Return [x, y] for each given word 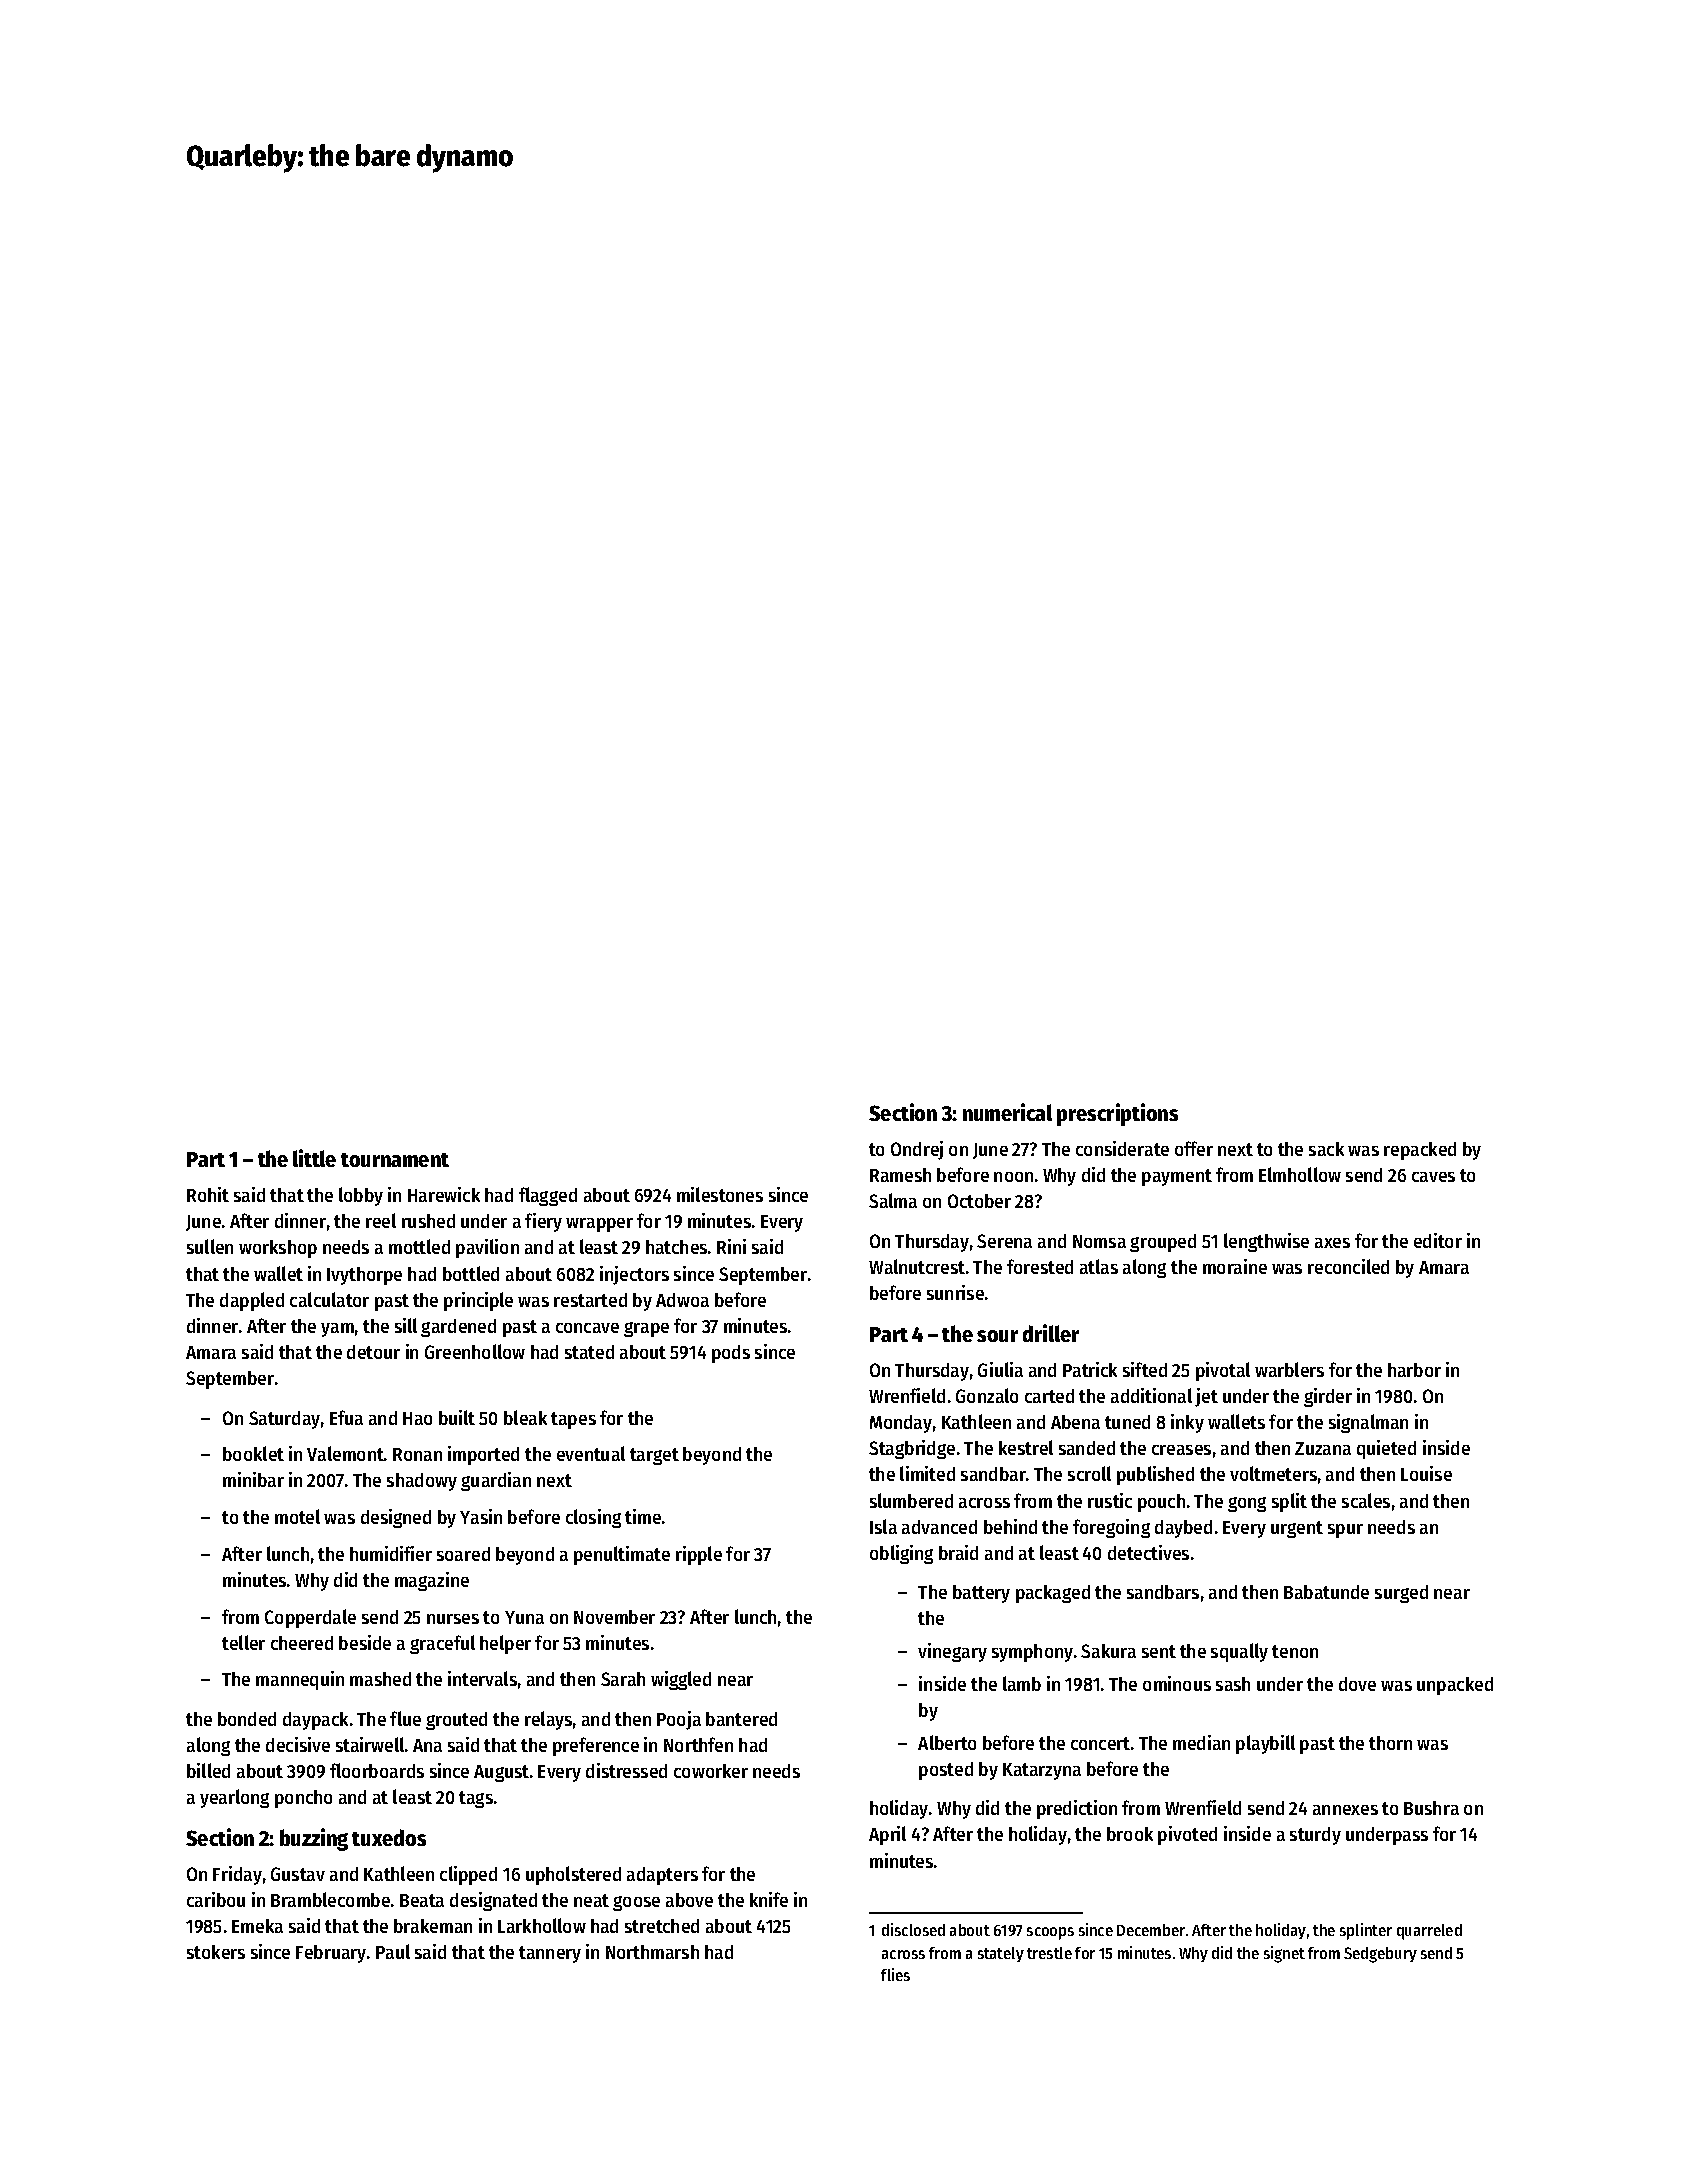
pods [731, 1354]
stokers [216, 1952]
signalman [1368, 1423]
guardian [496, 1481]
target [654, 1456]
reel [381, 1220]
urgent [1297, 1529]
